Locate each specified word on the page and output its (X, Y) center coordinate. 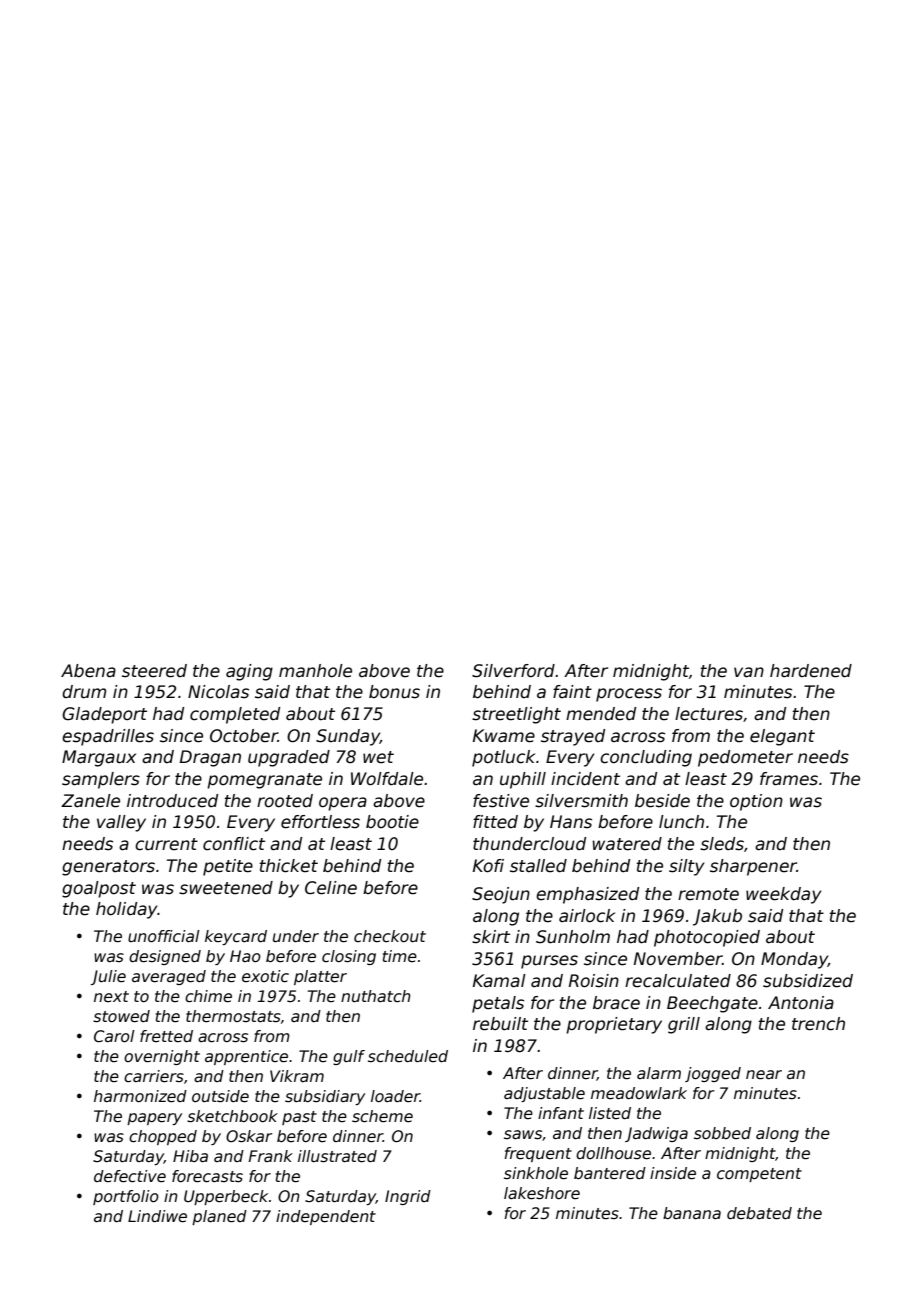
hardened (811, 671)
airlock (587, 916)
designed (165, 957)
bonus (394, 692)
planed (219, 1217)
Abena (88, 671)
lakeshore (542, 1193)
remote (708, 894)
